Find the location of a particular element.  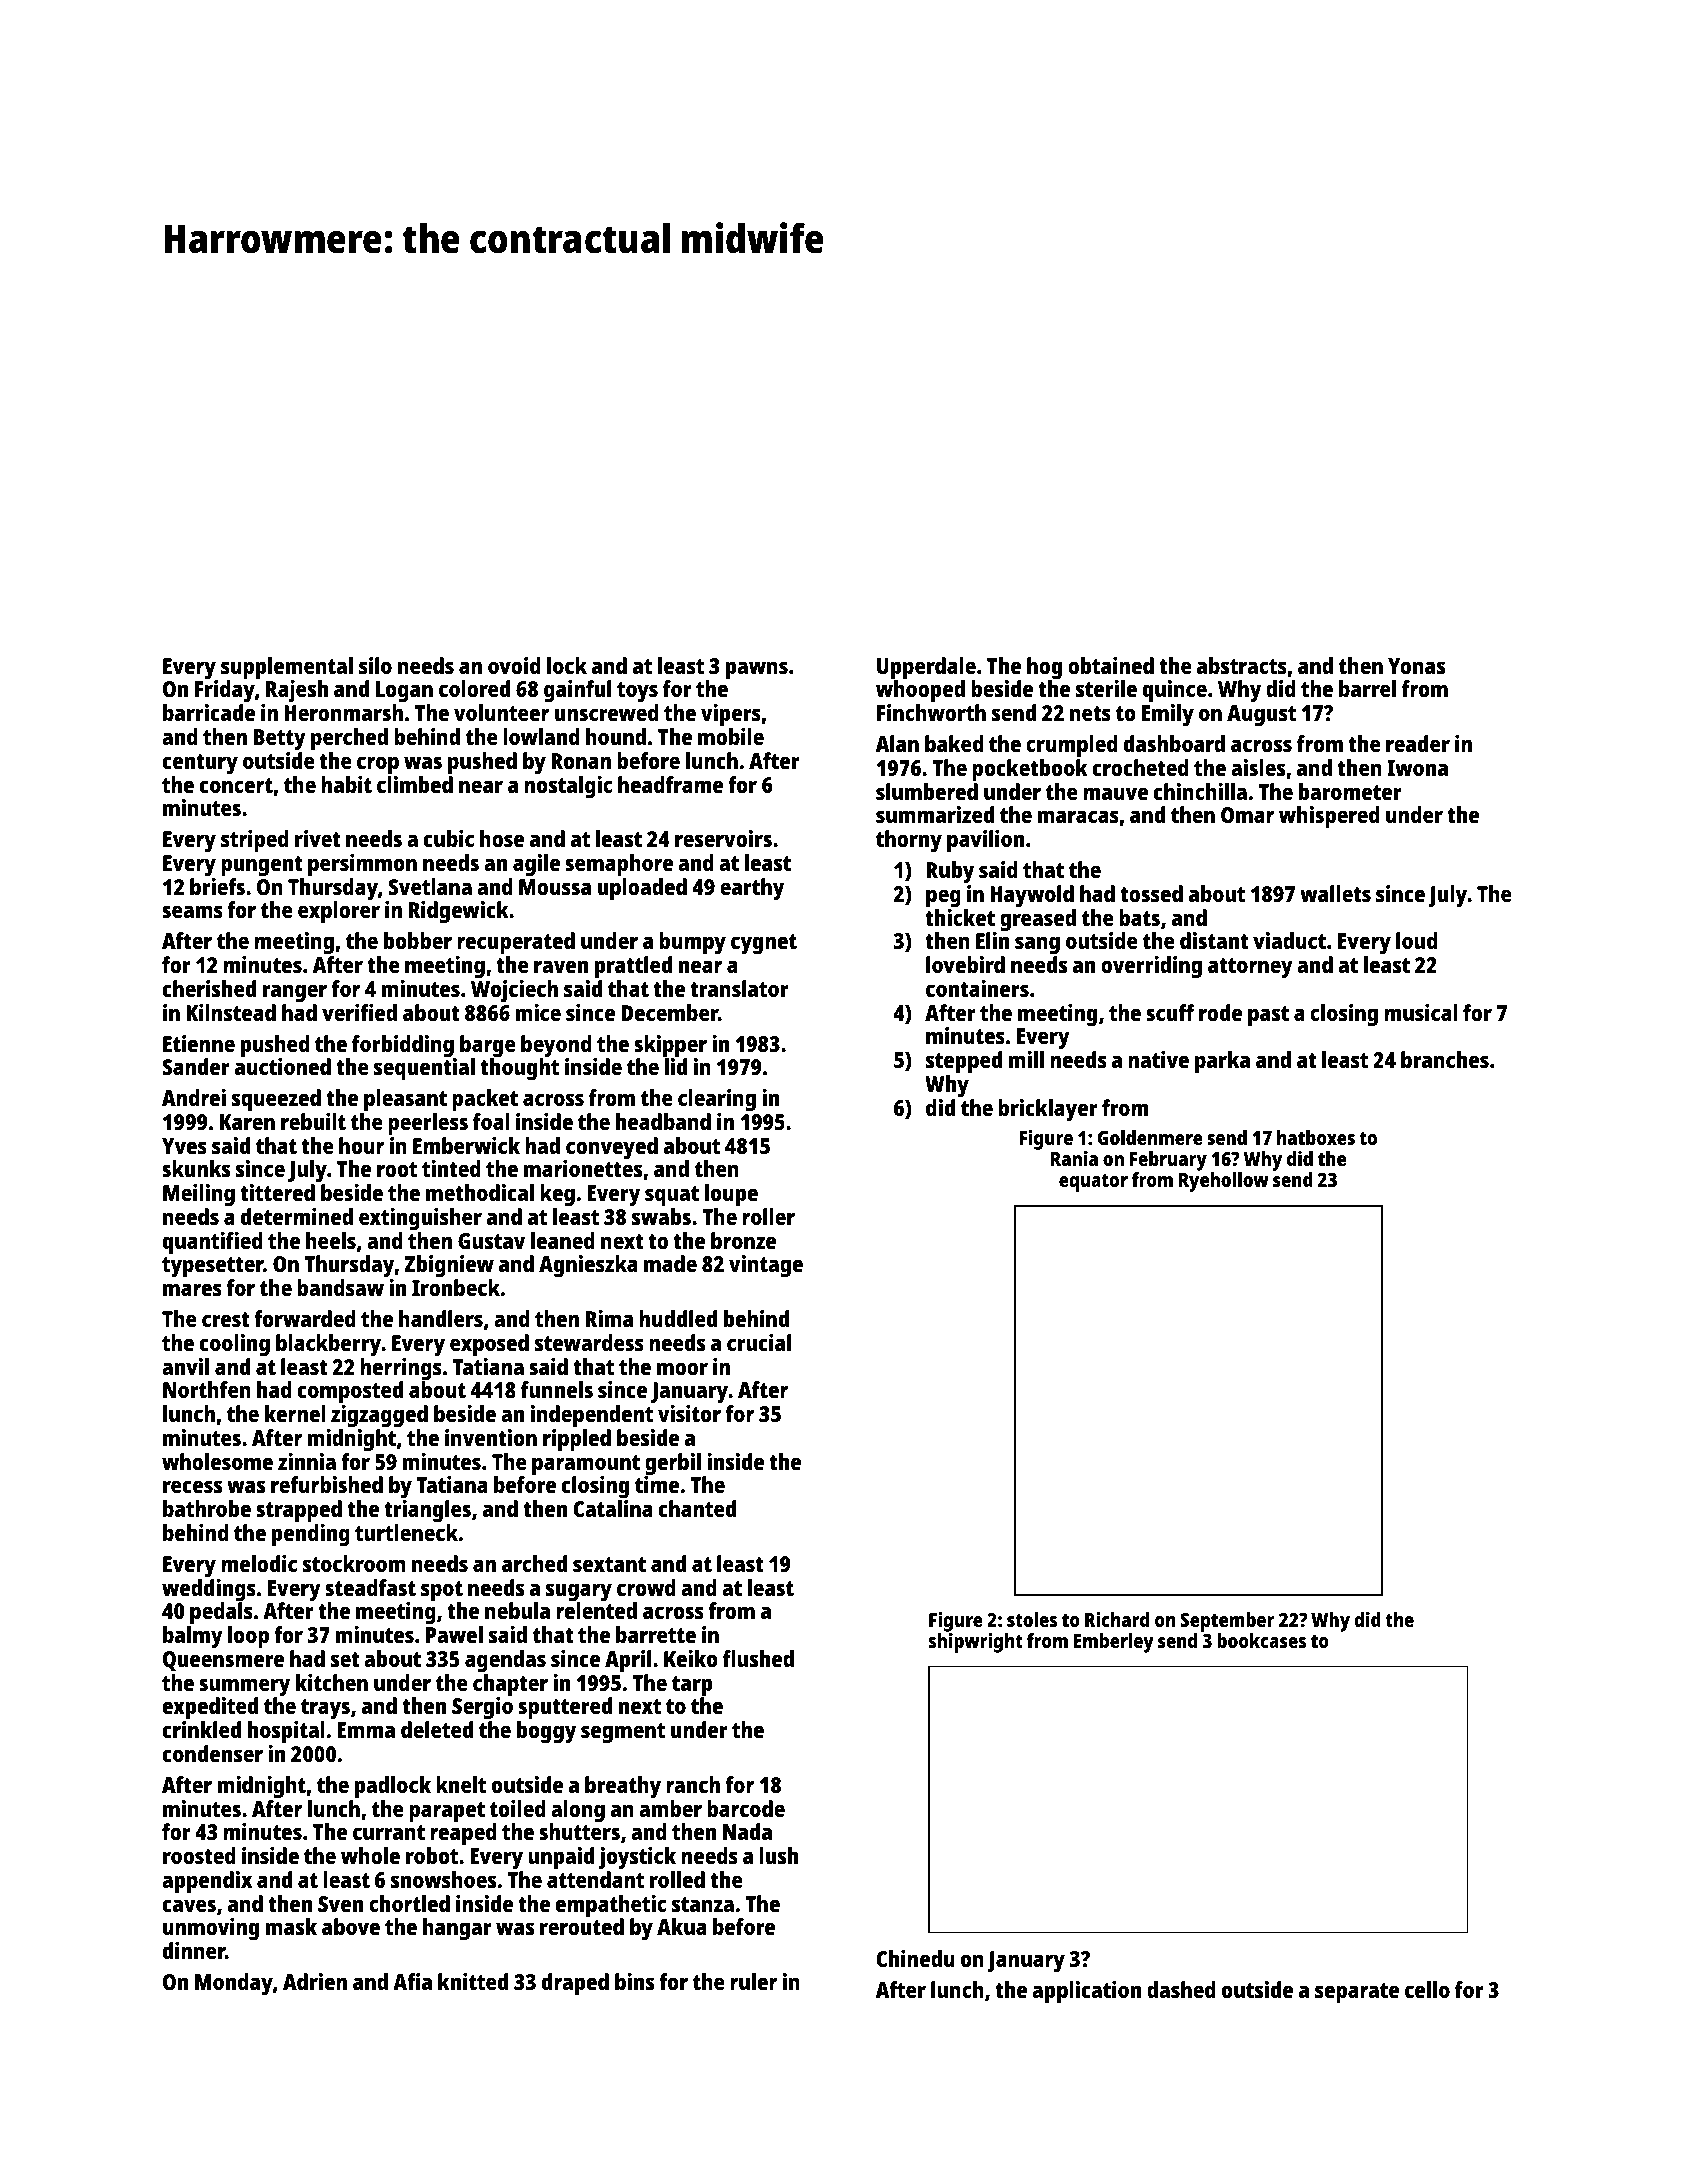

gerbil is located at coordinates (673, 1464).
